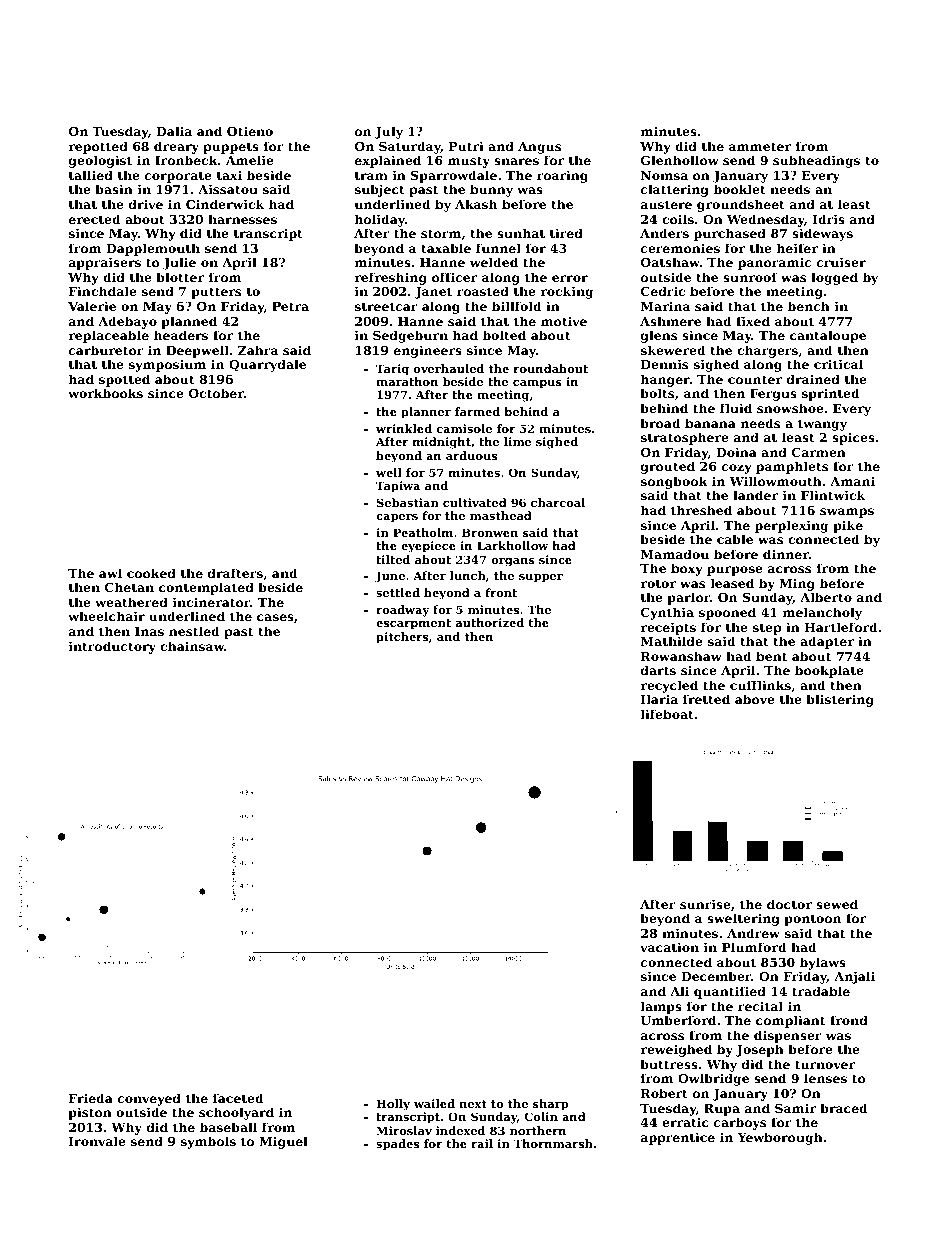  Describe the element at coordinates (553, 1143) in the screenshot. I see `Thornmarsh` at that location.
